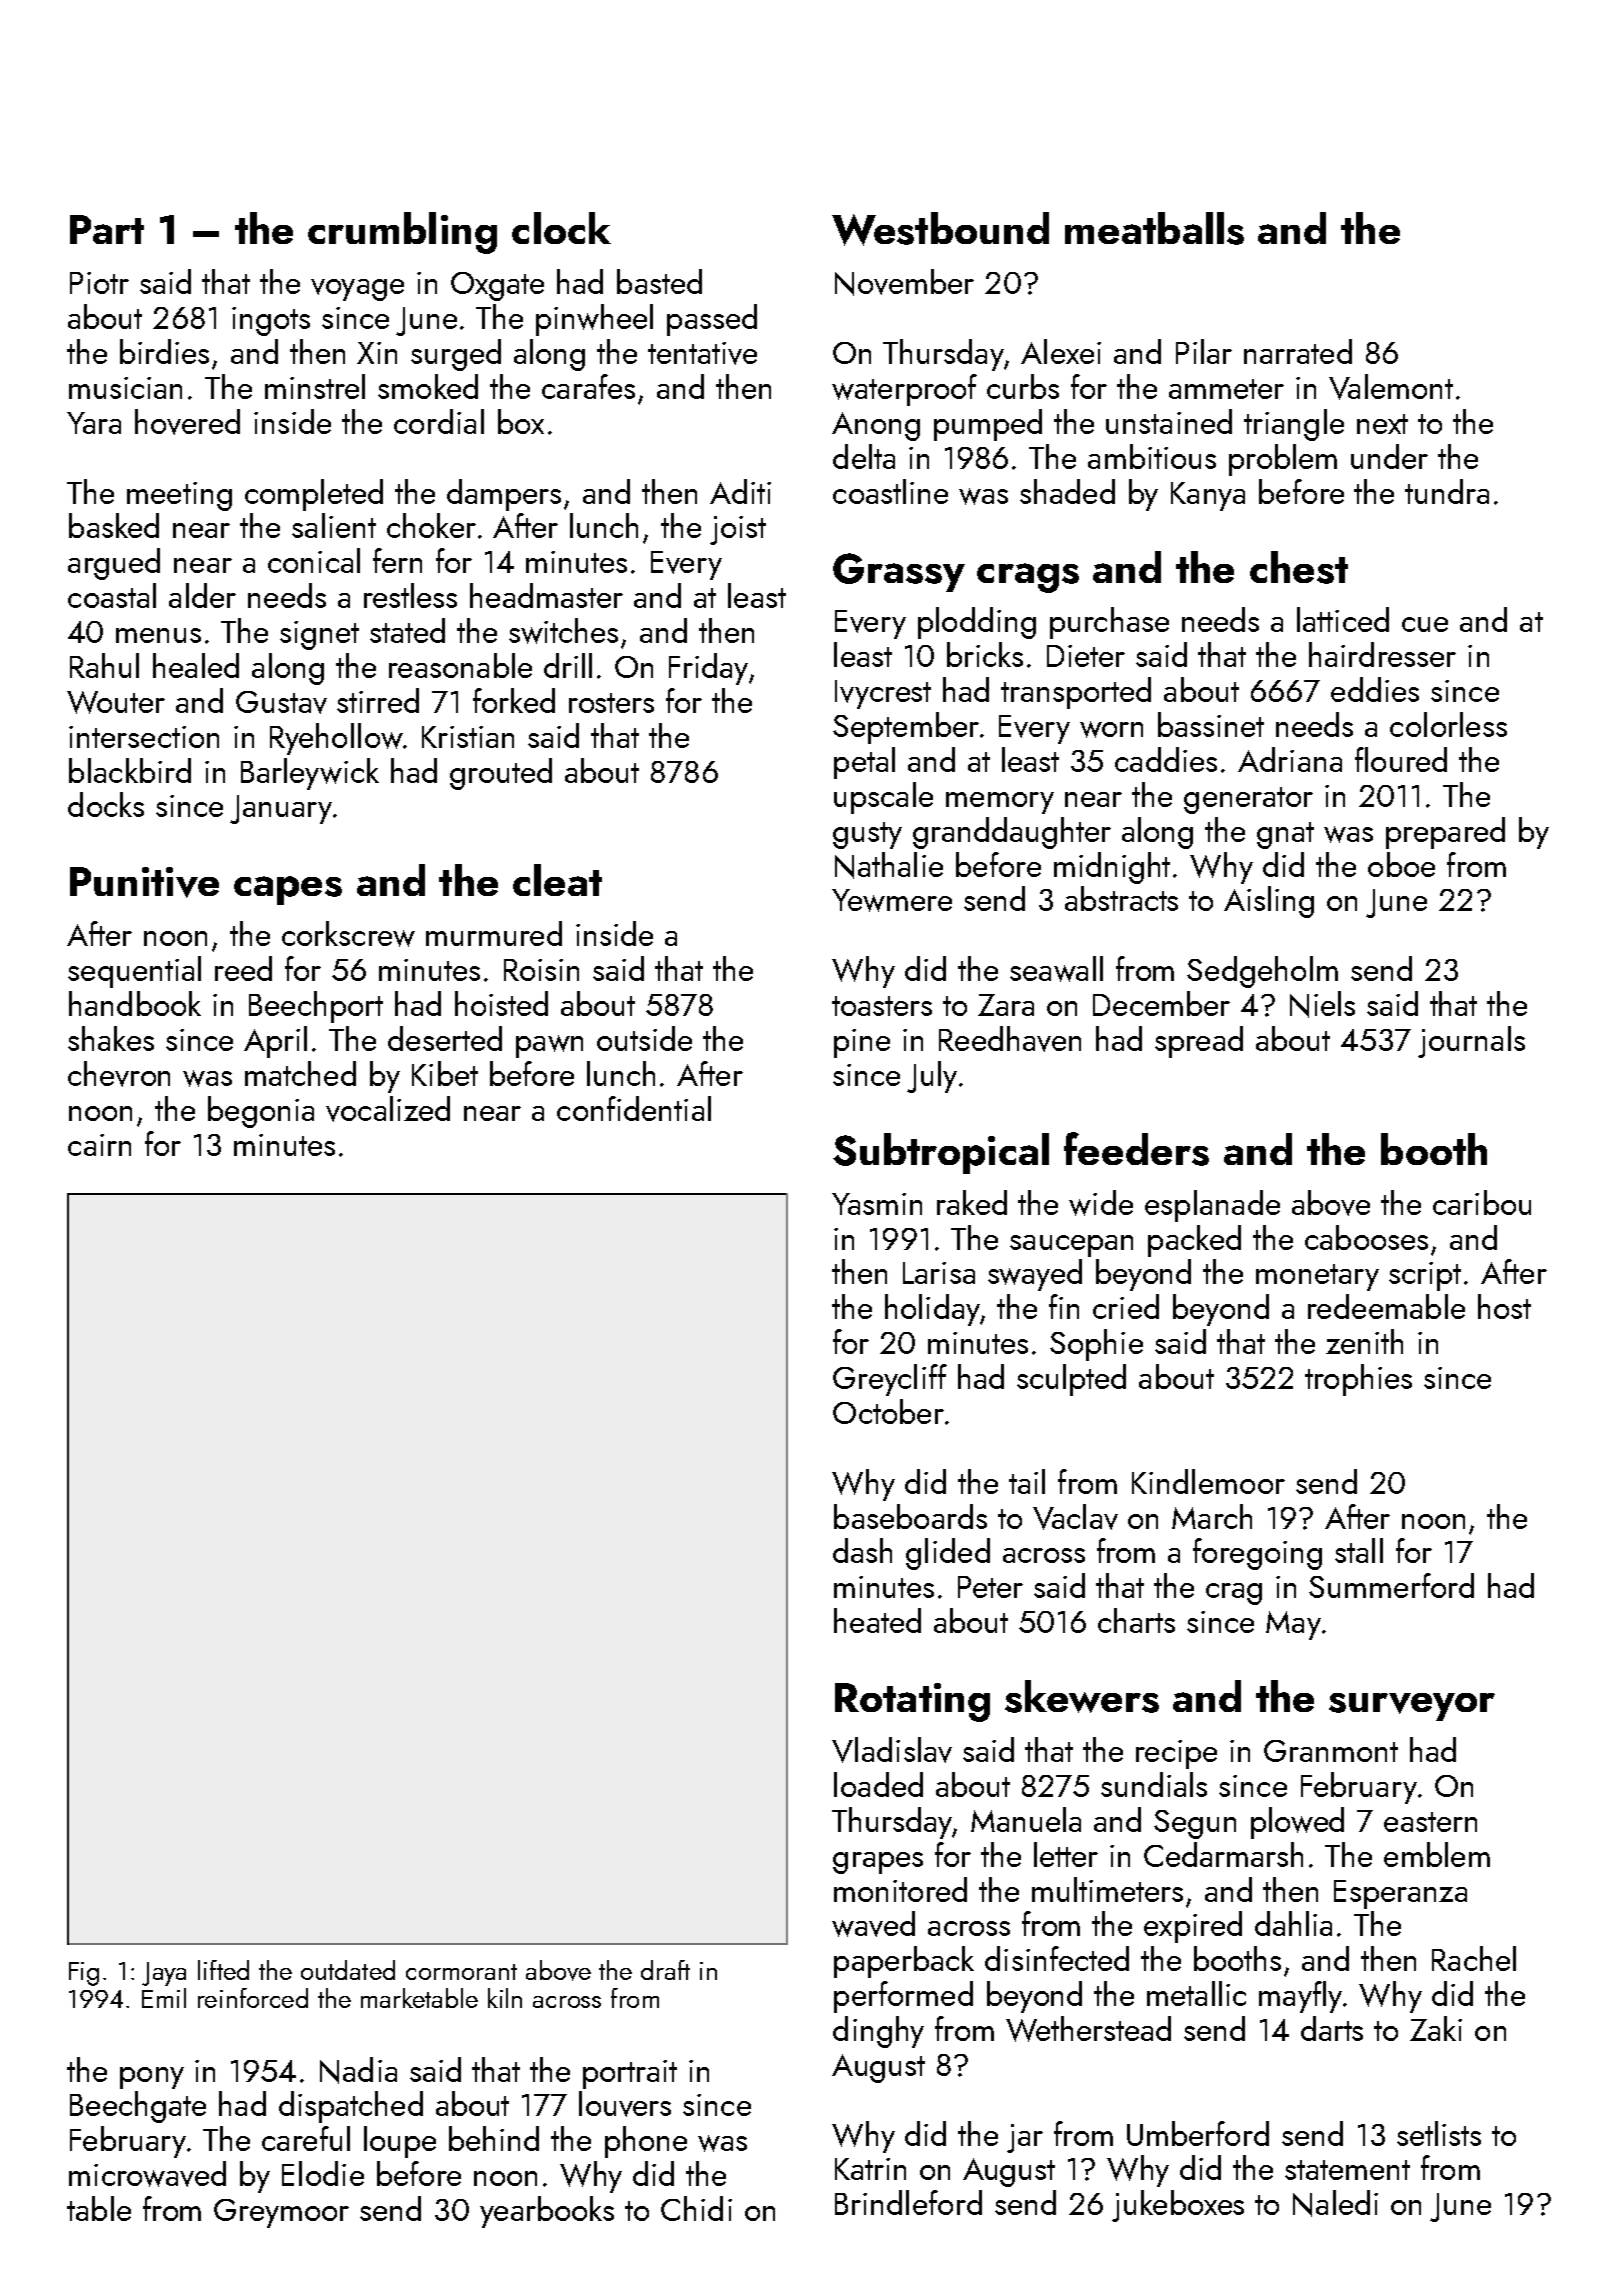 This document has width=1620, height=2292. Describe the element at coordinates (281, 2213) in the document. I see `Greymoor` at that location.
